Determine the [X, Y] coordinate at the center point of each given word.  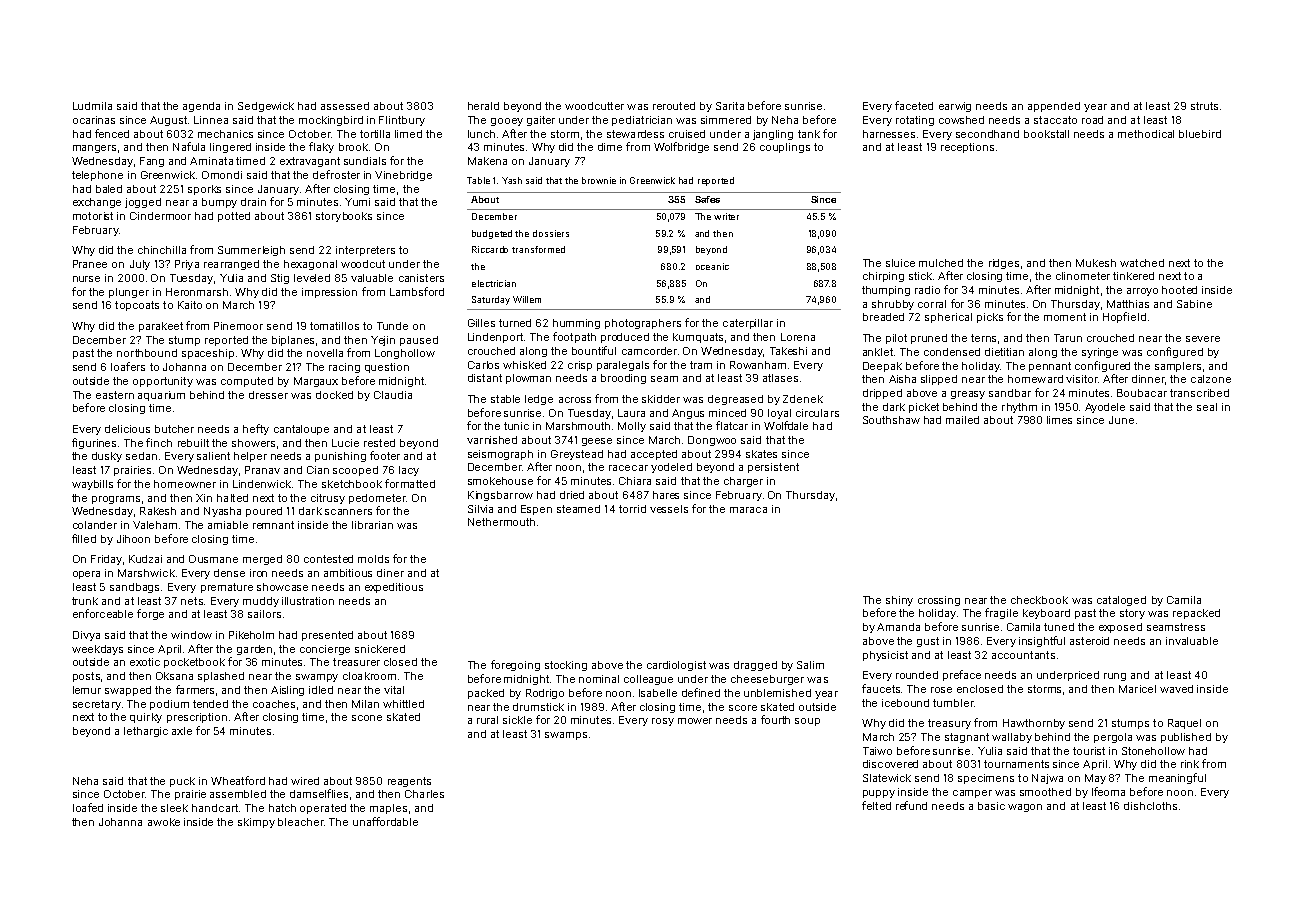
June [1121, 420]
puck [182, 782]
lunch [481, 134]
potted [234, 217]
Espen [536, 510]
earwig [955, 107]
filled [84, 538]
